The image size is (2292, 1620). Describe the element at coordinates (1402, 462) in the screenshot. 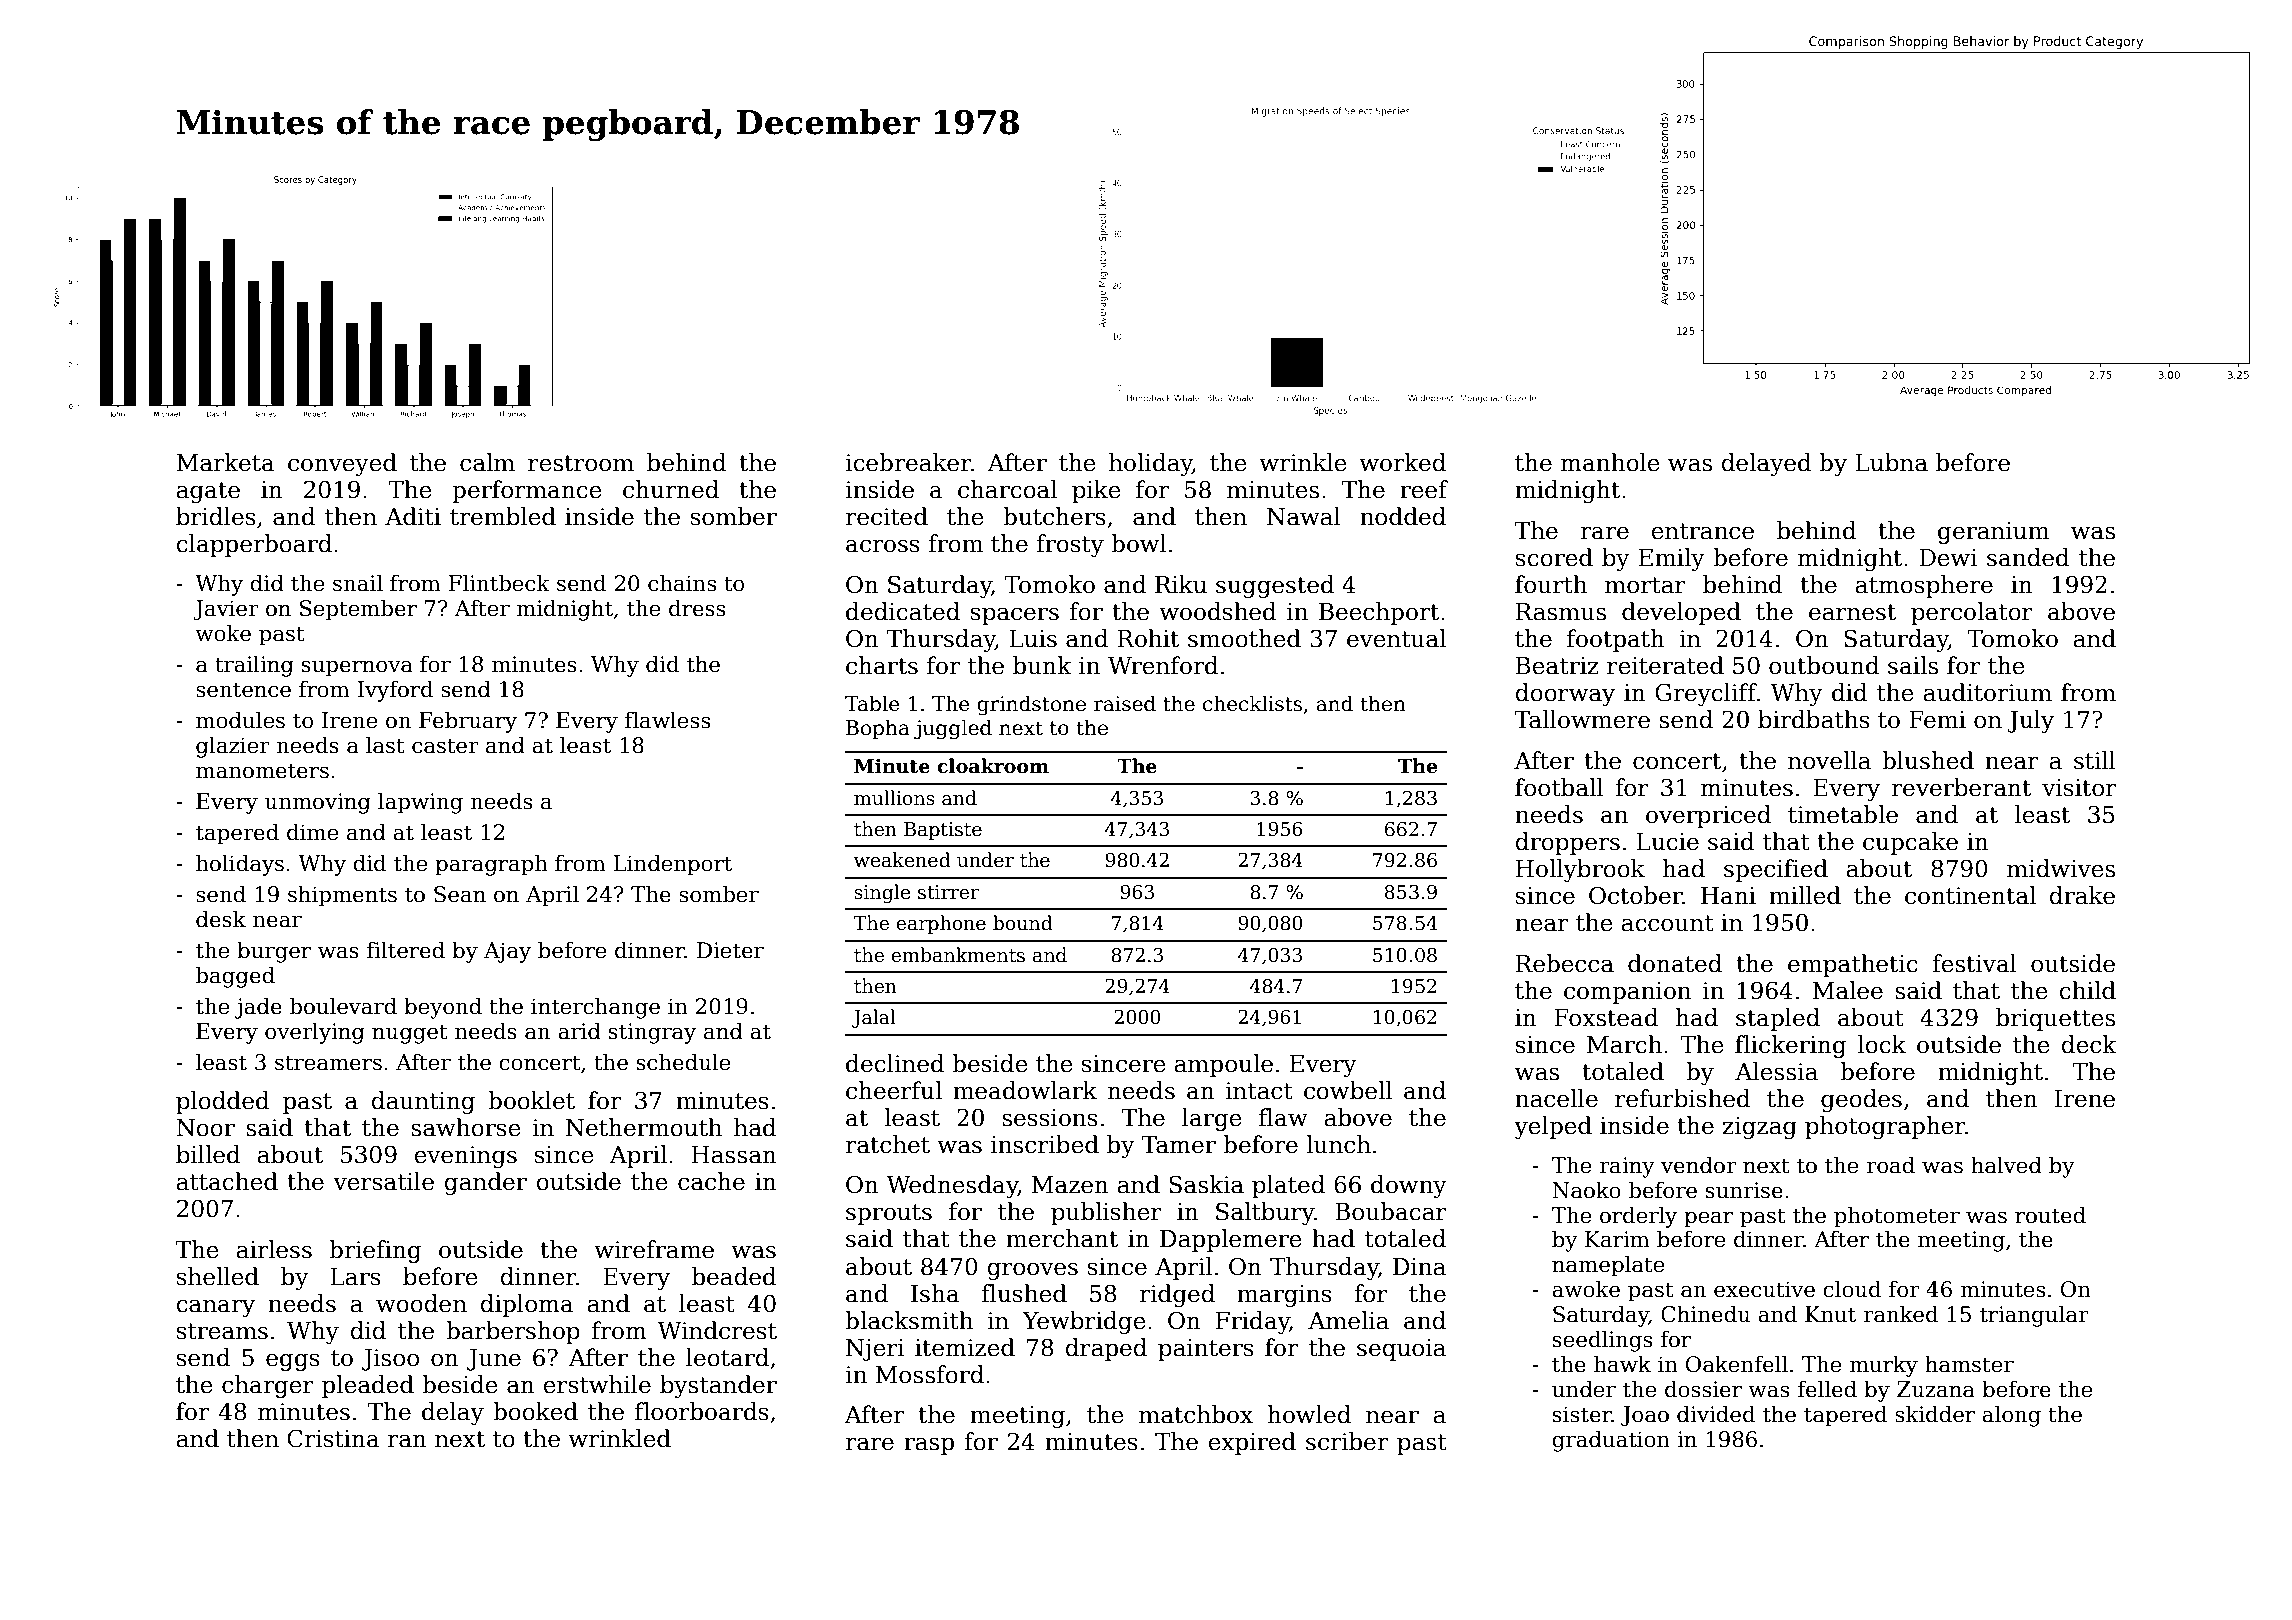

I see `worked` at that location.
